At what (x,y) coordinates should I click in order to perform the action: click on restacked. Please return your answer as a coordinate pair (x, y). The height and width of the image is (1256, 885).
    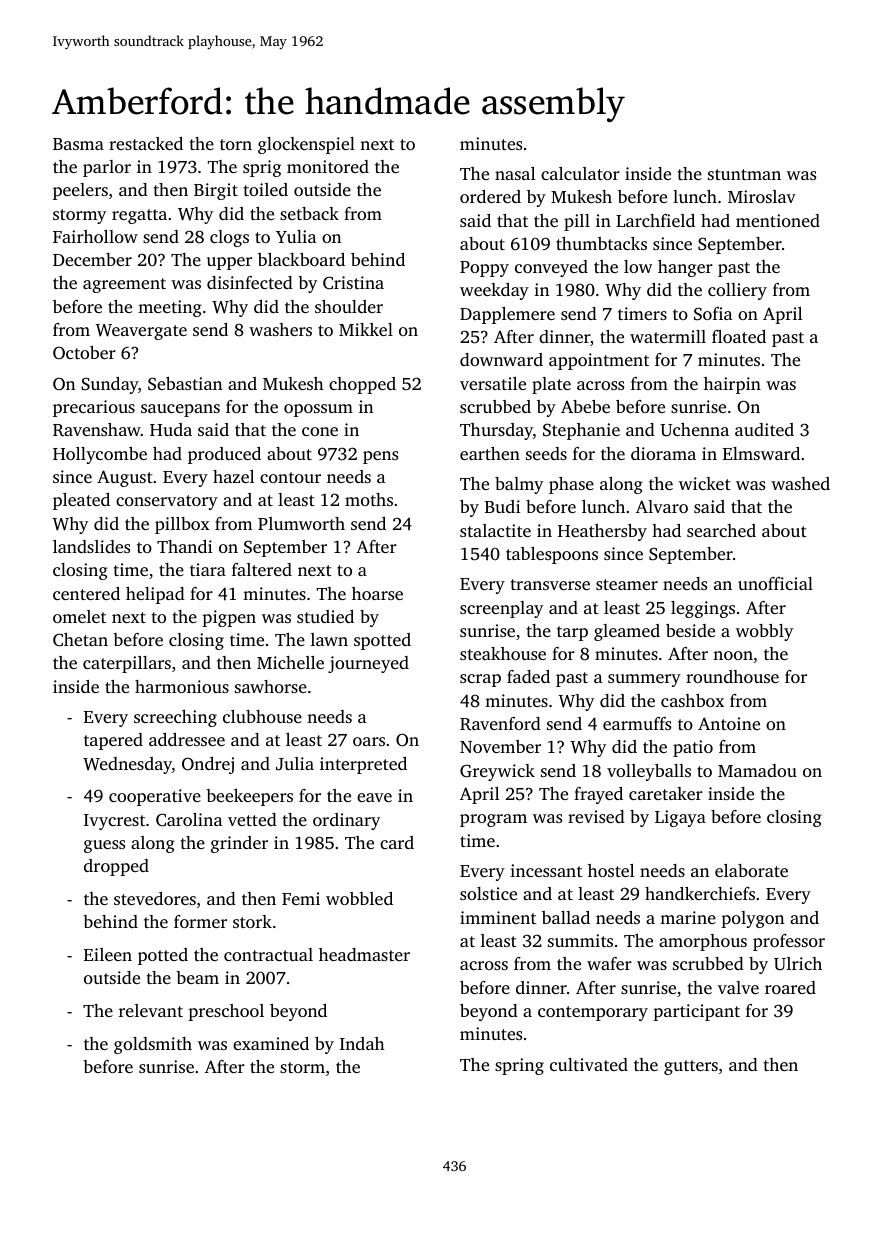
    Looking at the image, I should click on (146, 143).
